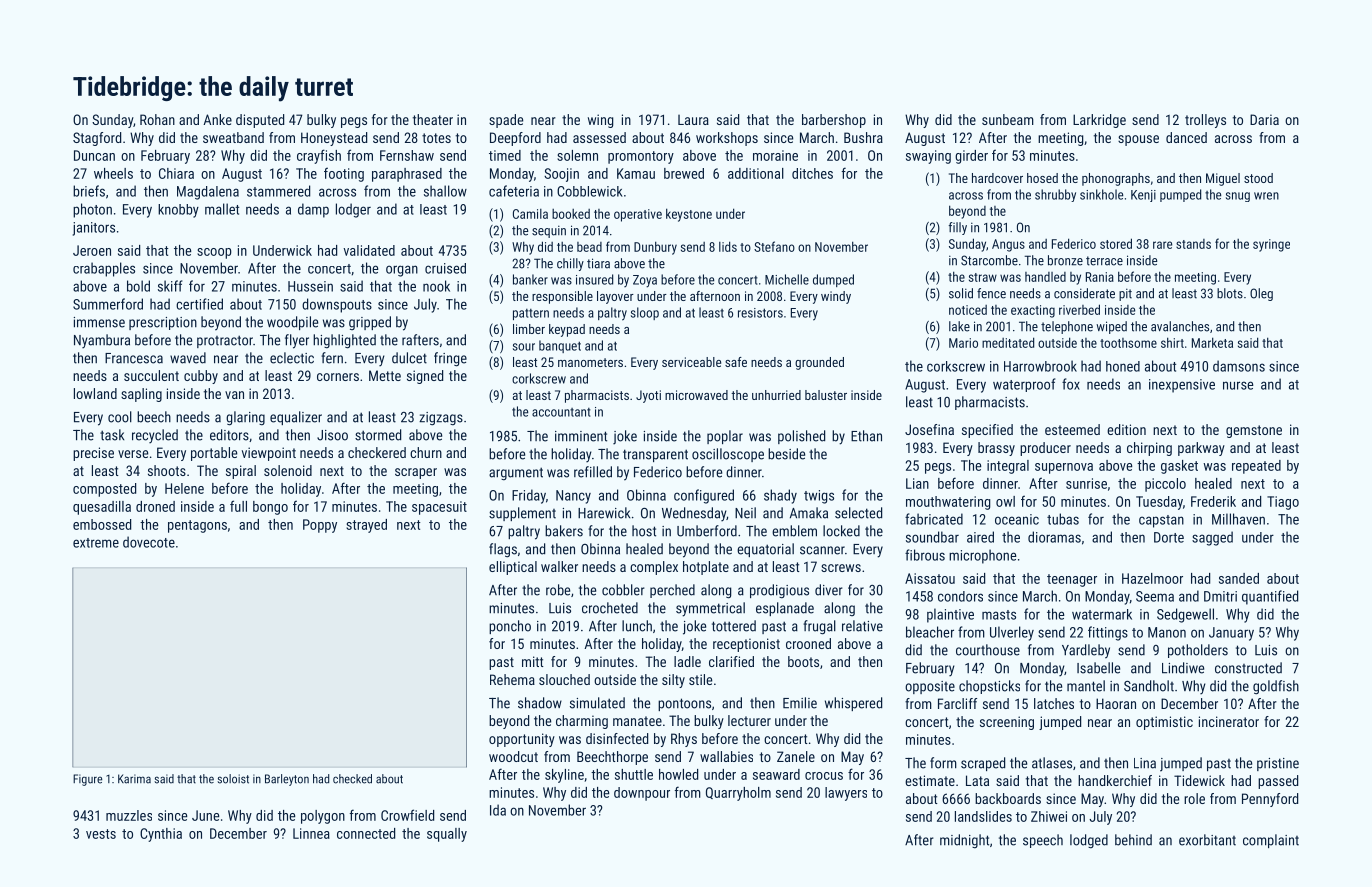 The image size is (1372, 887). Describe the element at coordinates (1256, 467) in the screenshot. I see `repeated` at that location.
